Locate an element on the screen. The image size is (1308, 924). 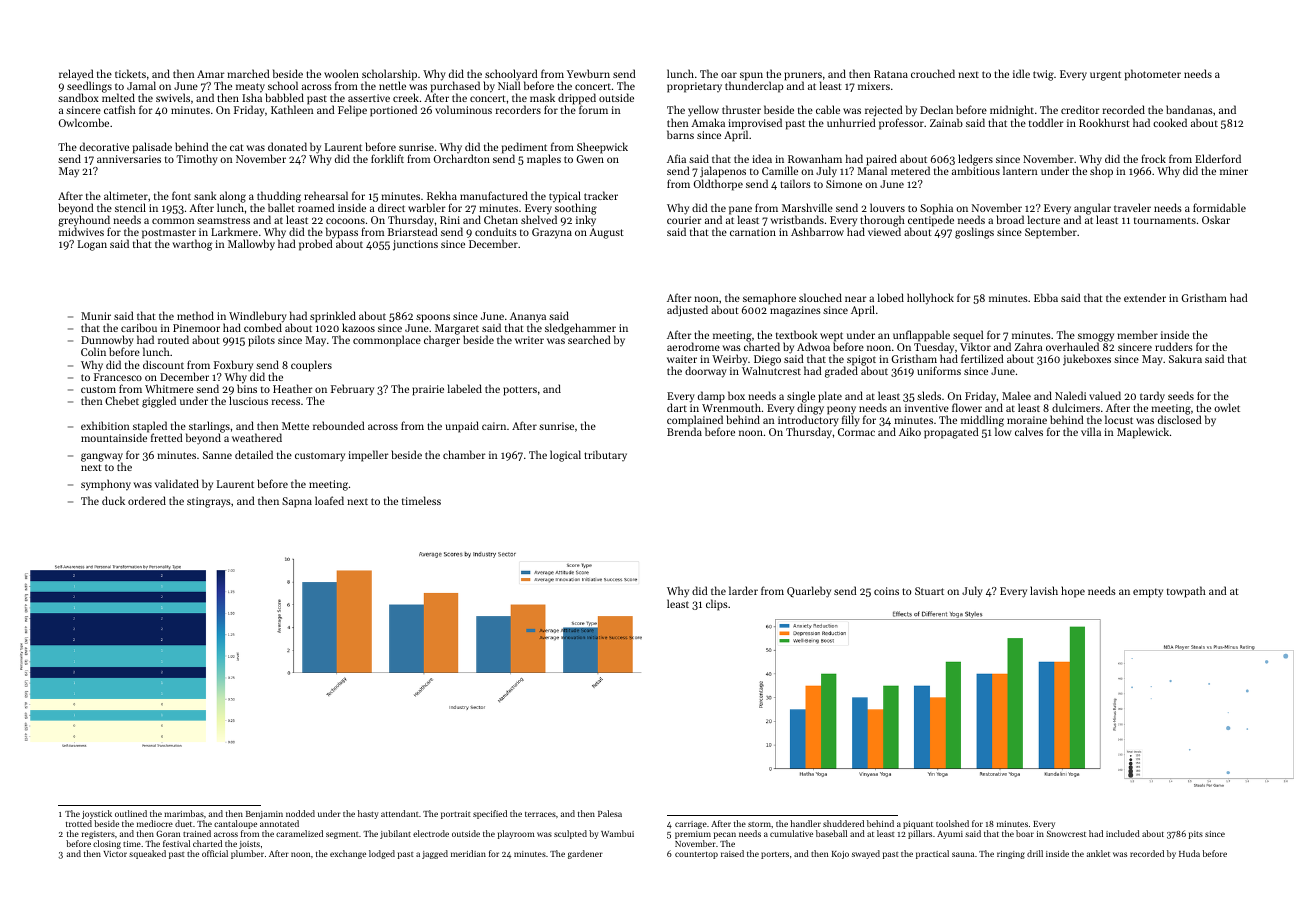
clips is located at coordinates (717, 605).
